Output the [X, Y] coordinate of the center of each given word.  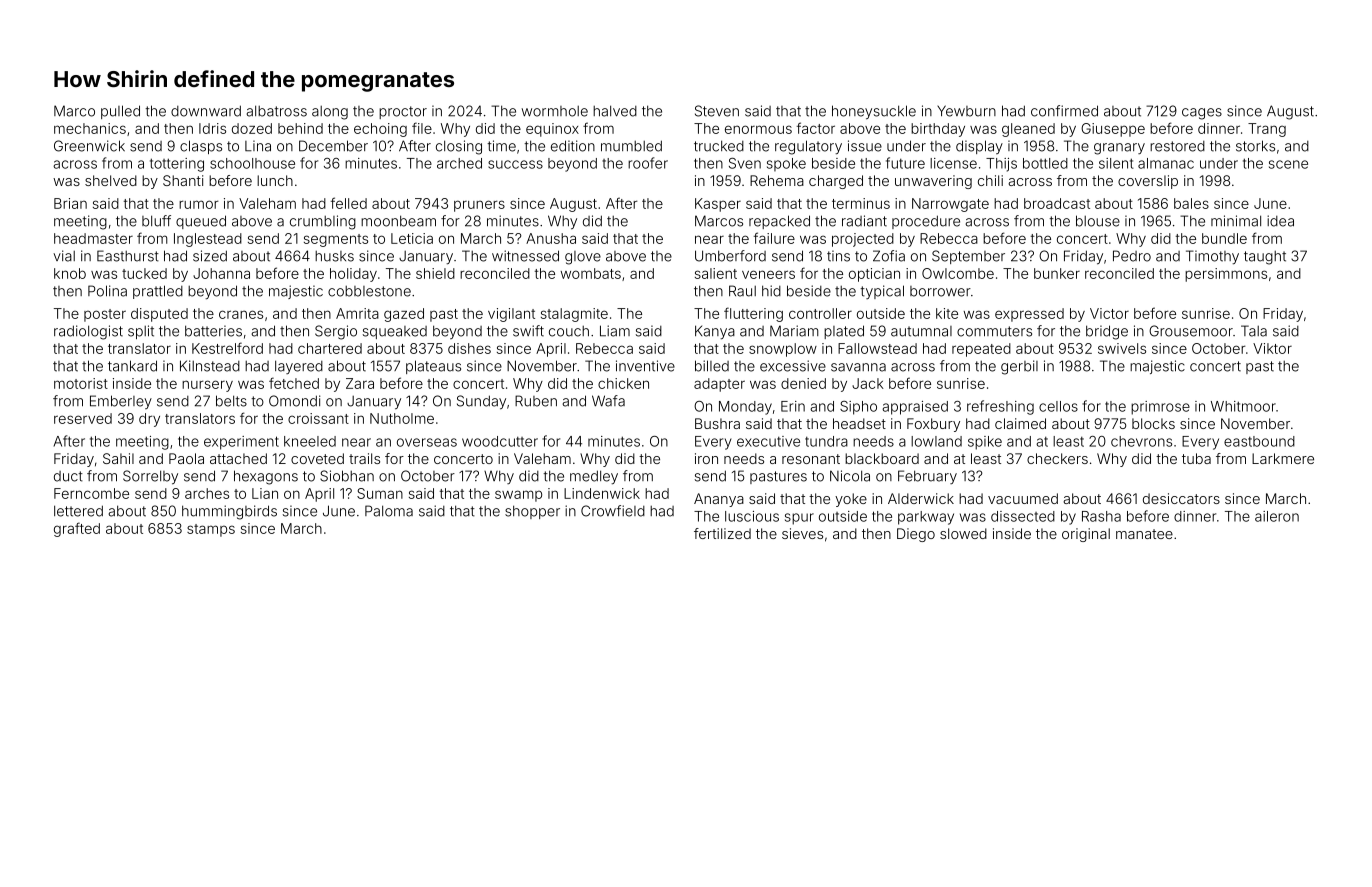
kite [947, 313]
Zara [360, 383]
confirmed [1064, 111]
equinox [552, 130]
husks [334, 256]
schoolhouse [252, 163]
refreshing [1000, 407]
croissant [318, 418]
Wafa [608, 401]
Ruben [536, 401]
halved [615, 111]
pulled [120, 112]
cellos [1058, 406]
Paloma [389, 511]
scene [1288, 164]
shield [435, 273]
